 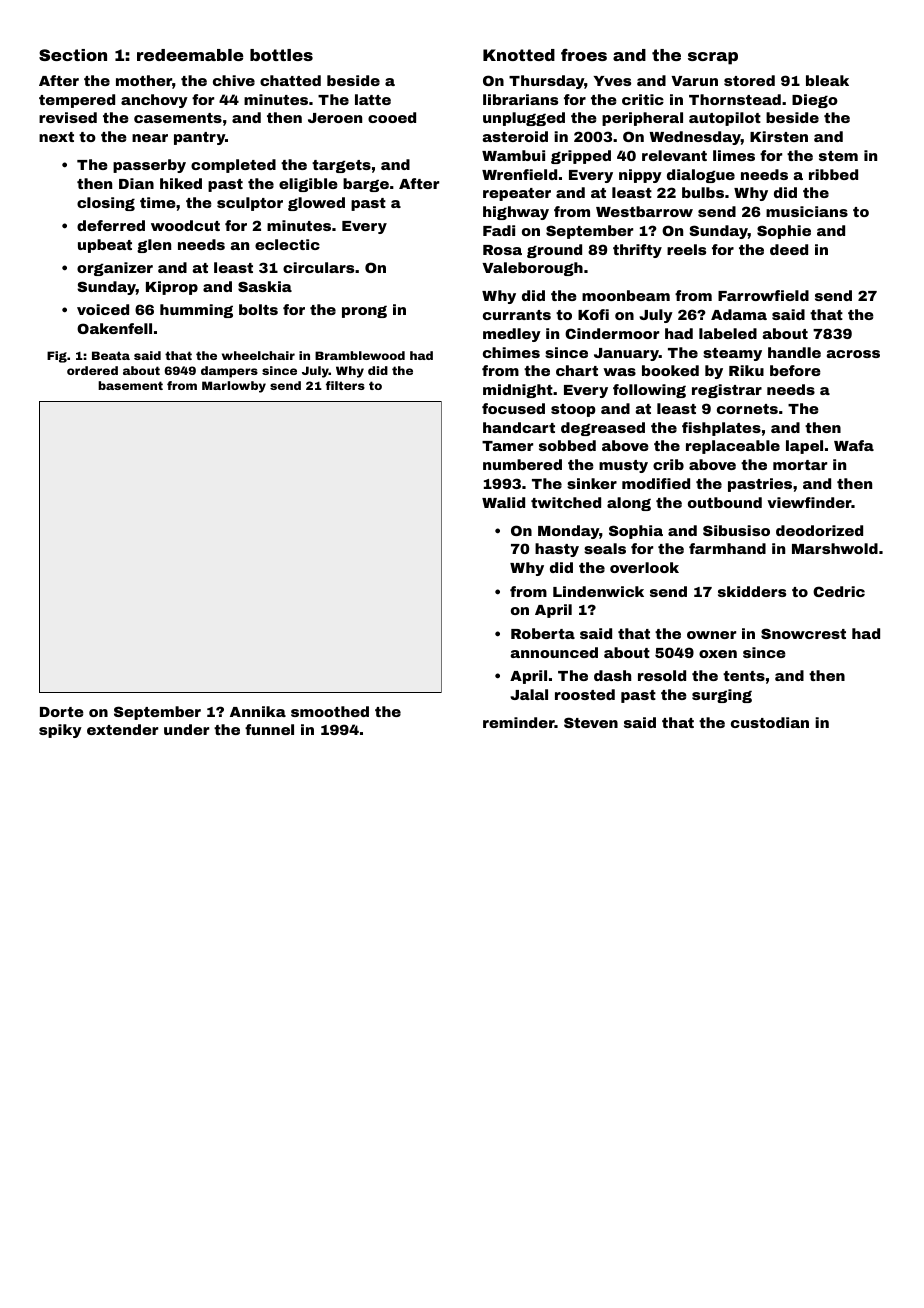 What do you see at coordinates (839, 591) in the screenshot?
I see `Cedric` at bounding box center [839, 591].
